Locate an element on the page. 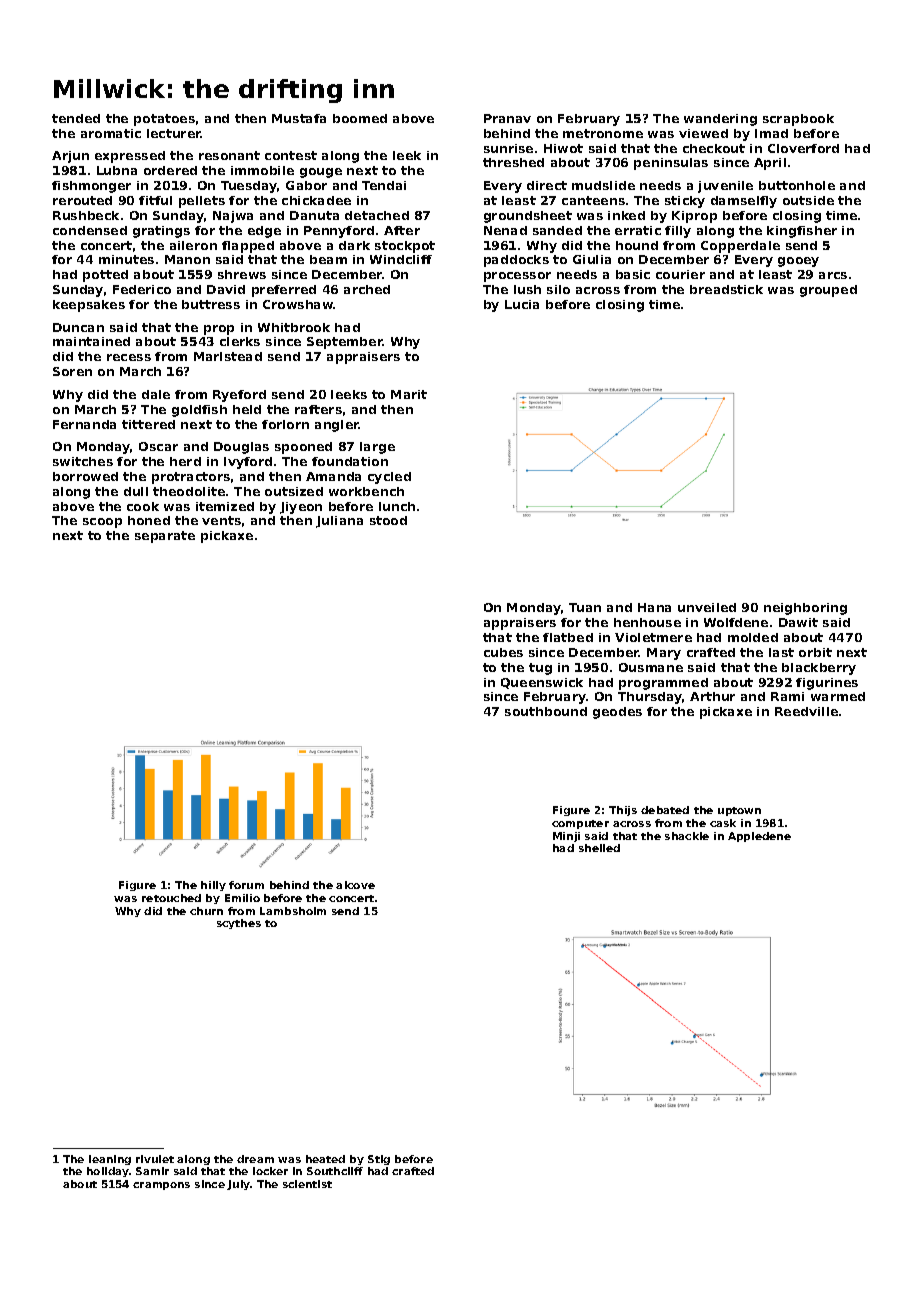 The image size is (924, 1308). clerks is located at coordinates (240, 341).
